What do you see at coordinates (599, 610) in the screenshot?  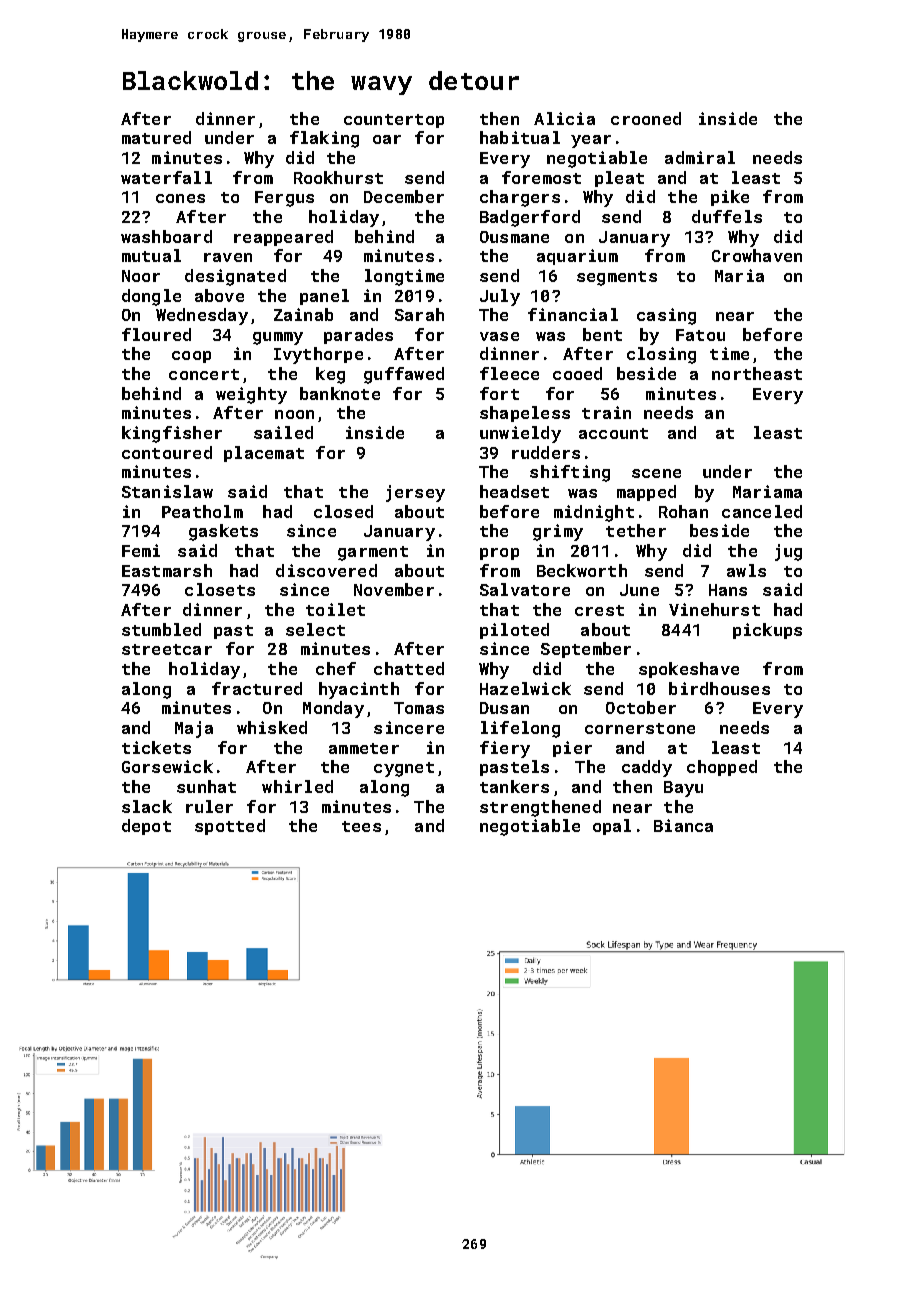 I see `crest` at bounding box center [599, 610].
